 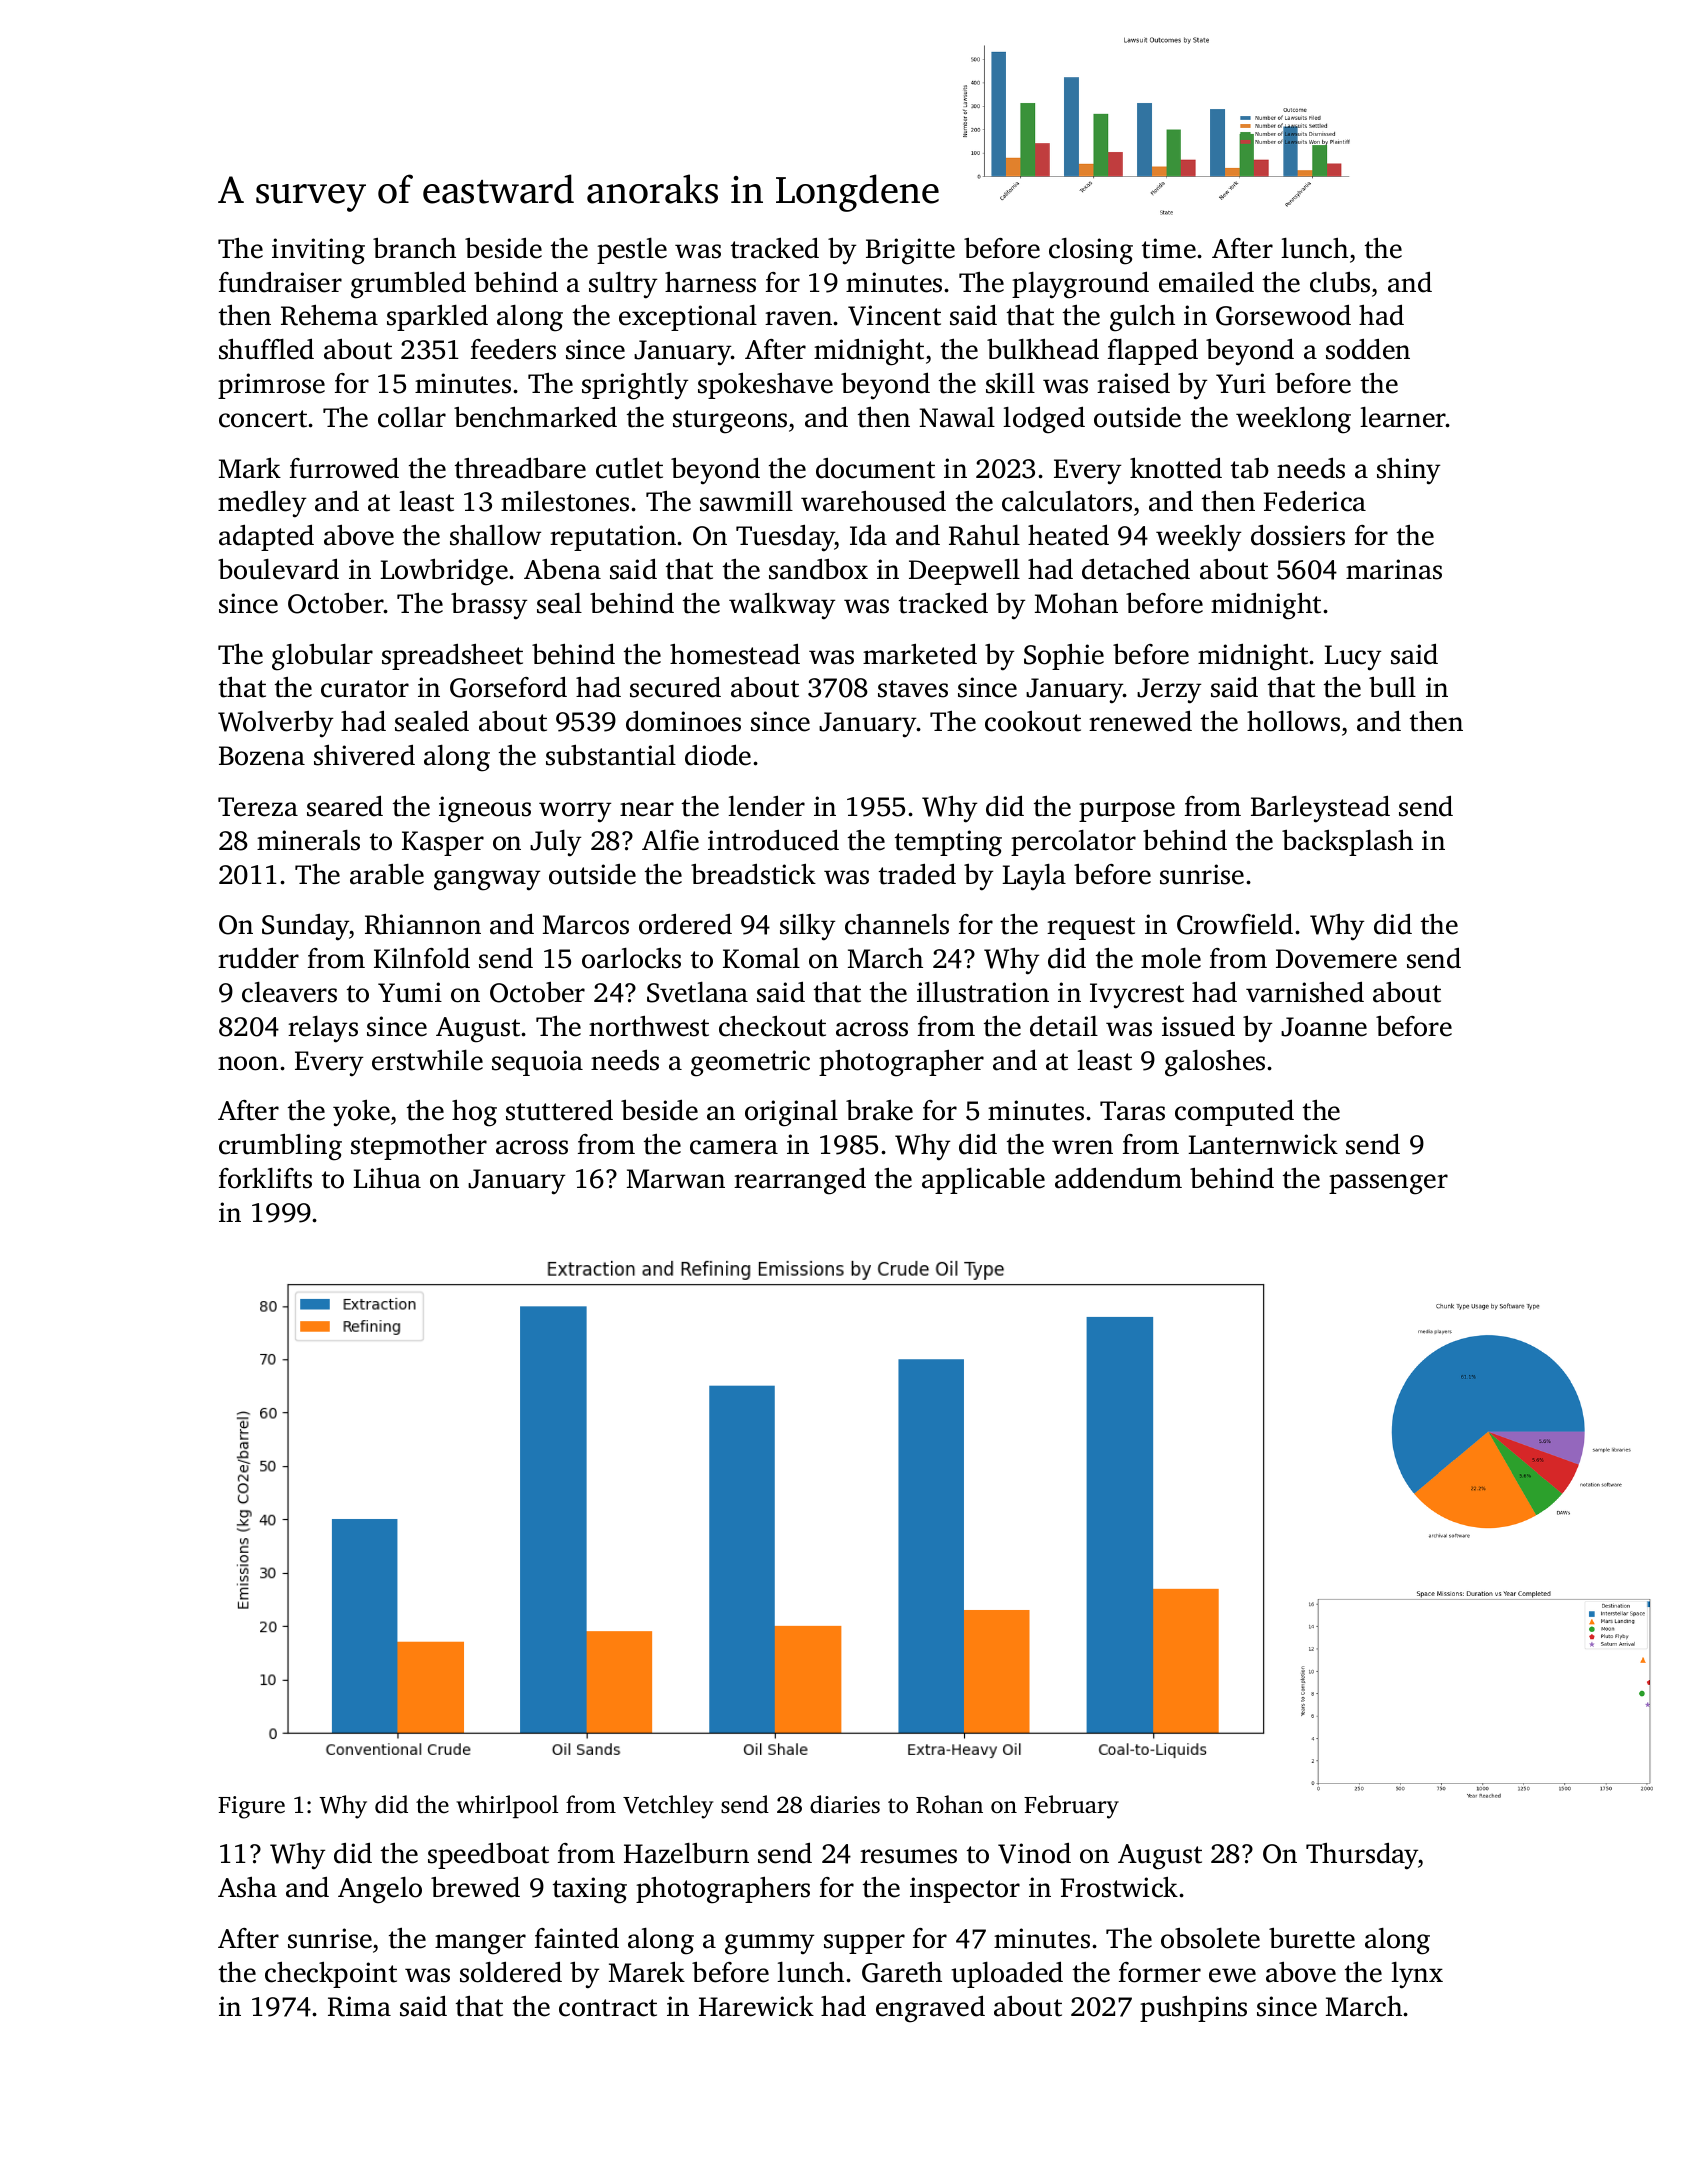 What do you see at coordinates (359, 2006) in the document?
I see `Rima` at bounding box center [359, 2006].
